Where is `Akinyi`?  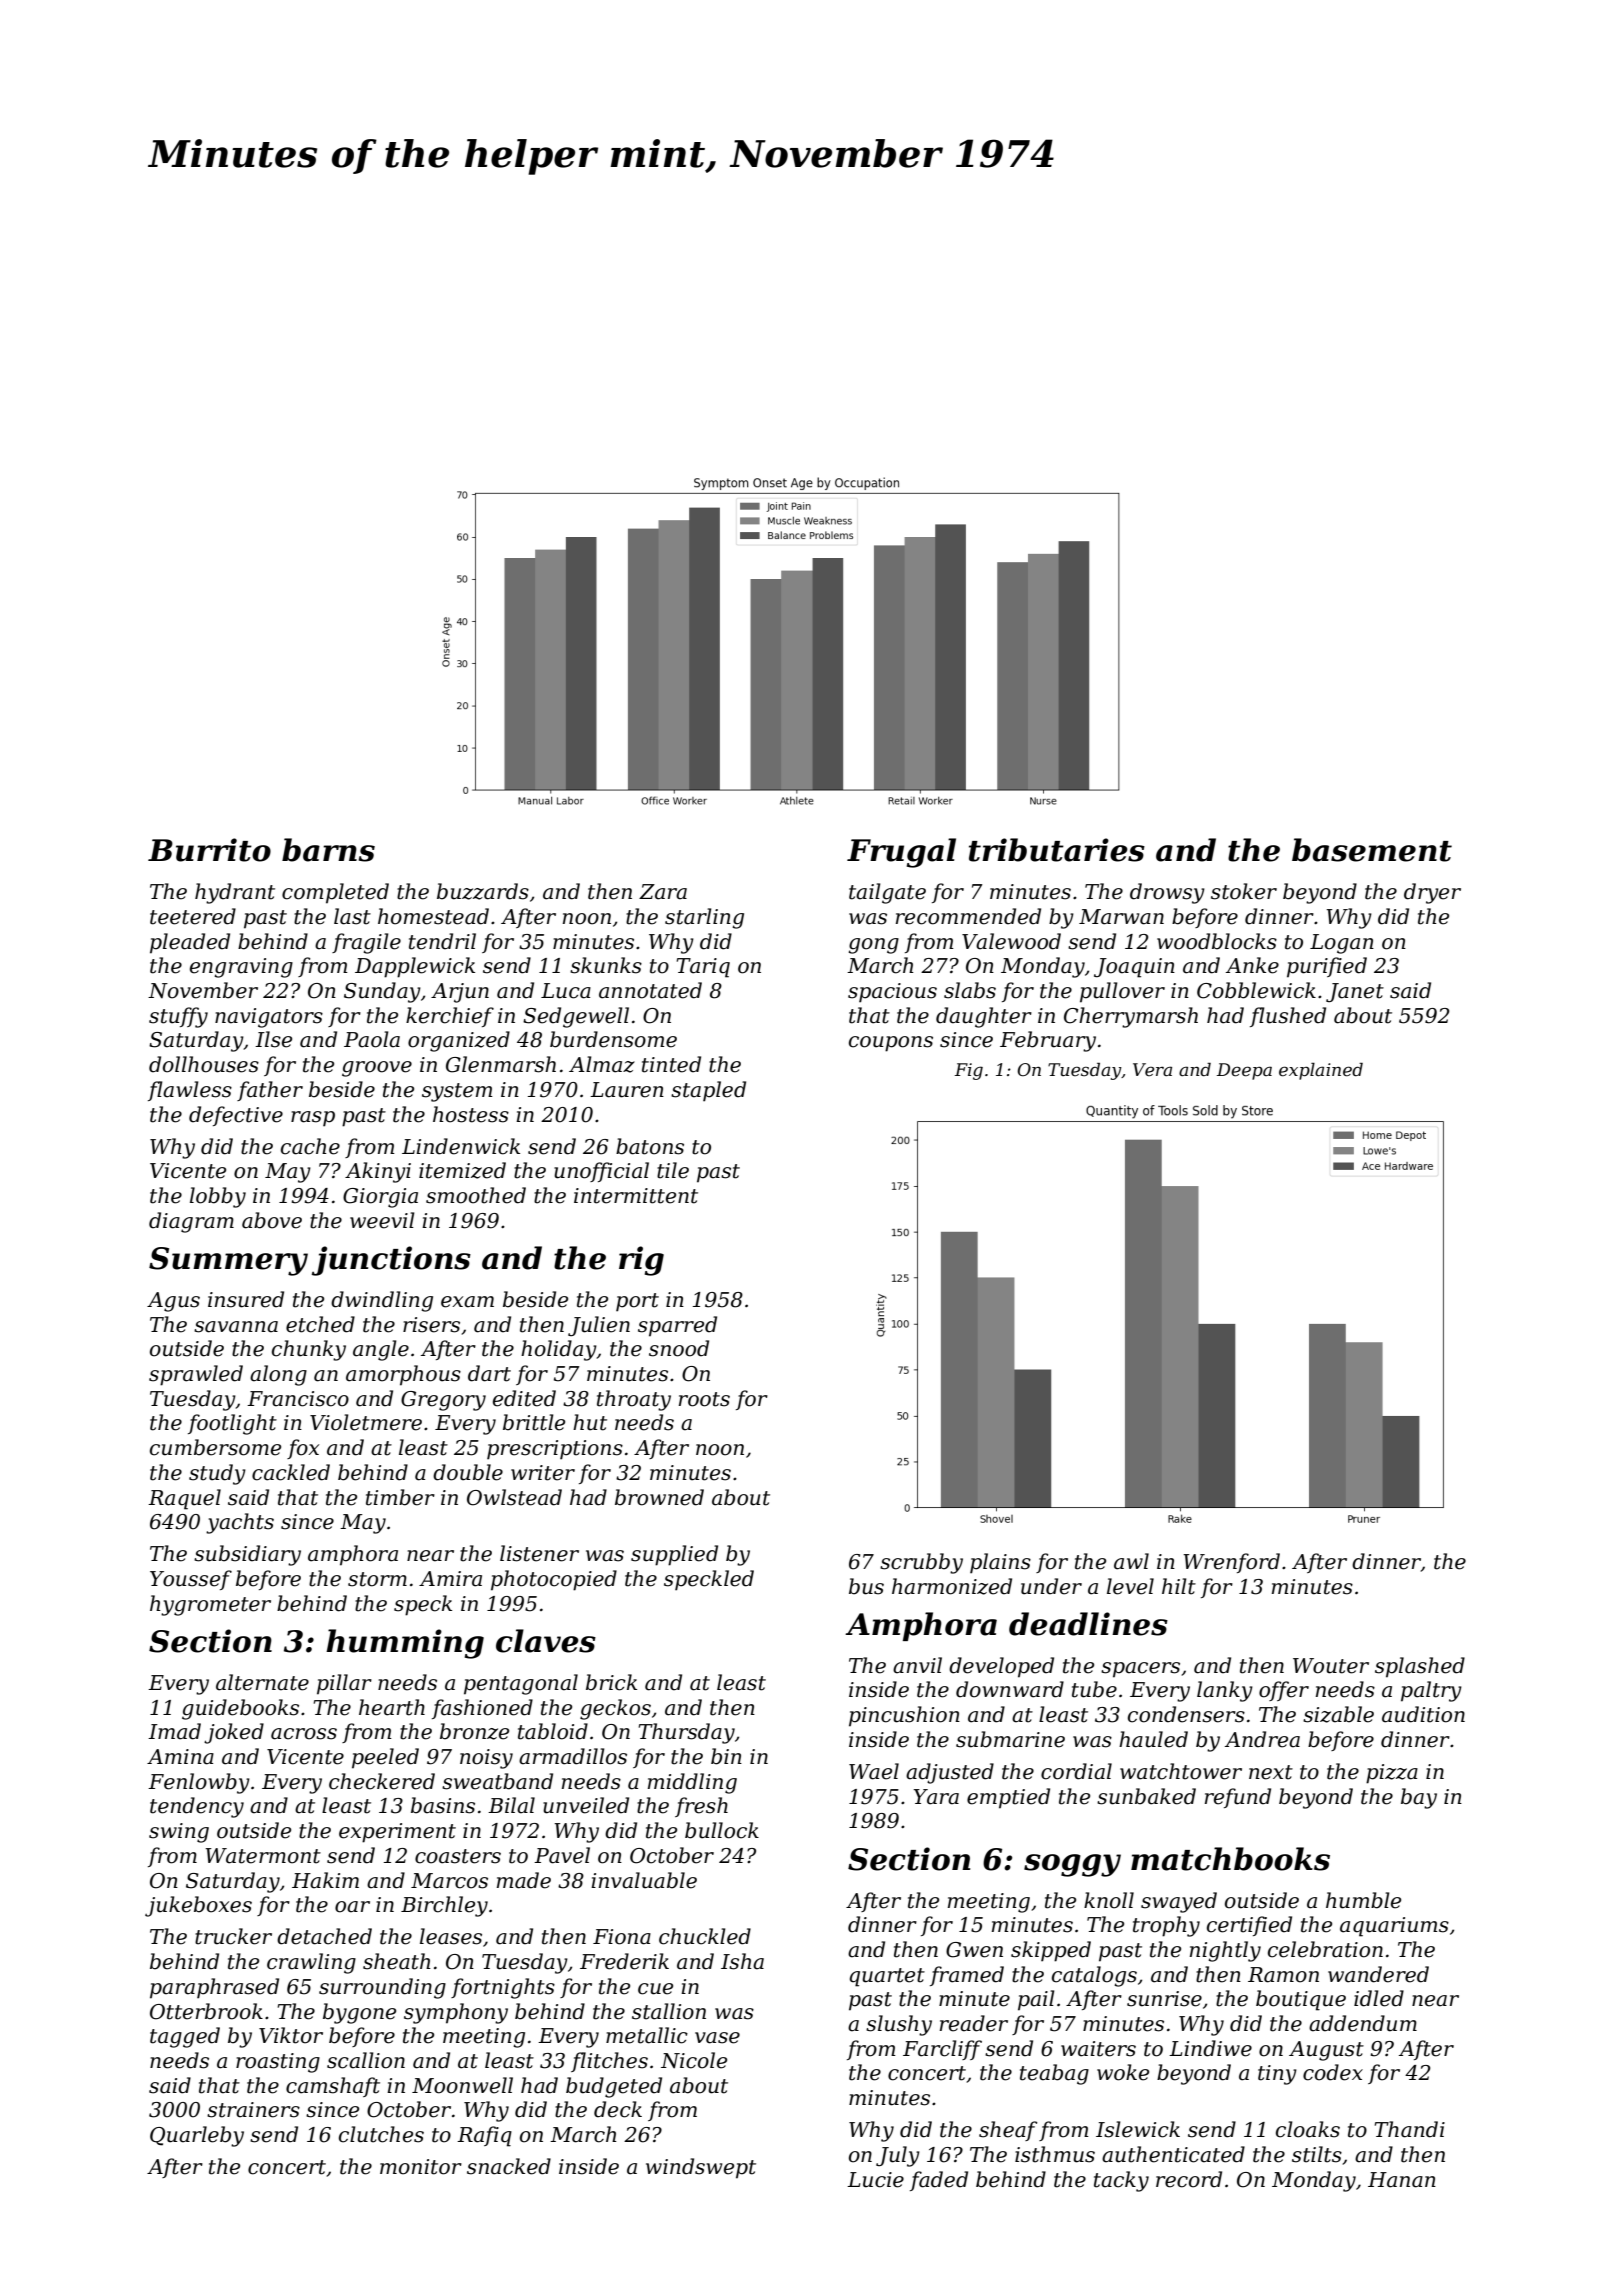
Akinyi is located at coordinates (378, 1172).
